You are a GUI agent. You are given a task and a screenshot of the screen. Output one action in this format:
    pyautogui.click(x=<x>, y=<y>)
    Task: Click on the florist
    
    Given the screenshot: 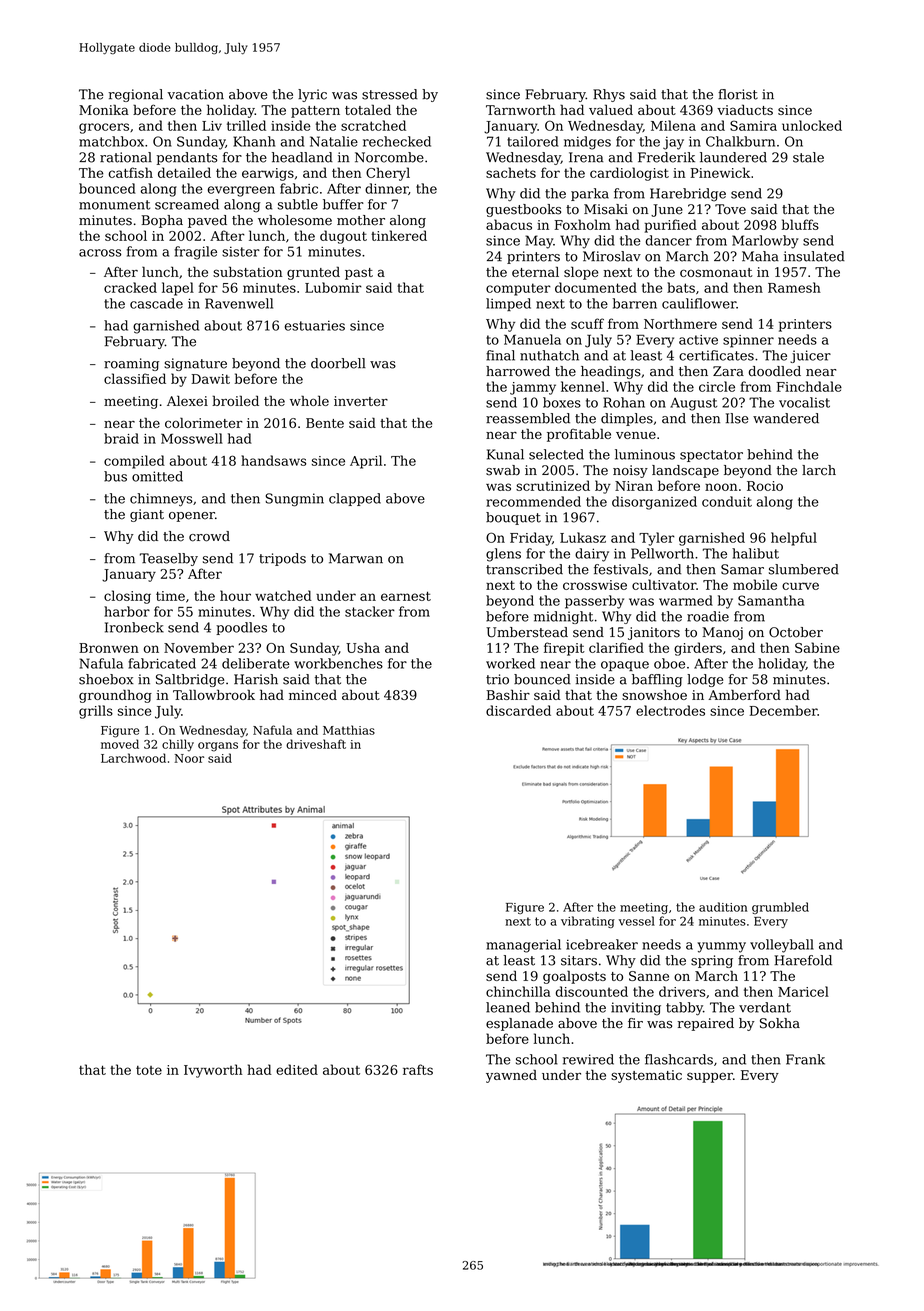 What is the action you would take?
    pyautogui.click(x=738, y=94)
